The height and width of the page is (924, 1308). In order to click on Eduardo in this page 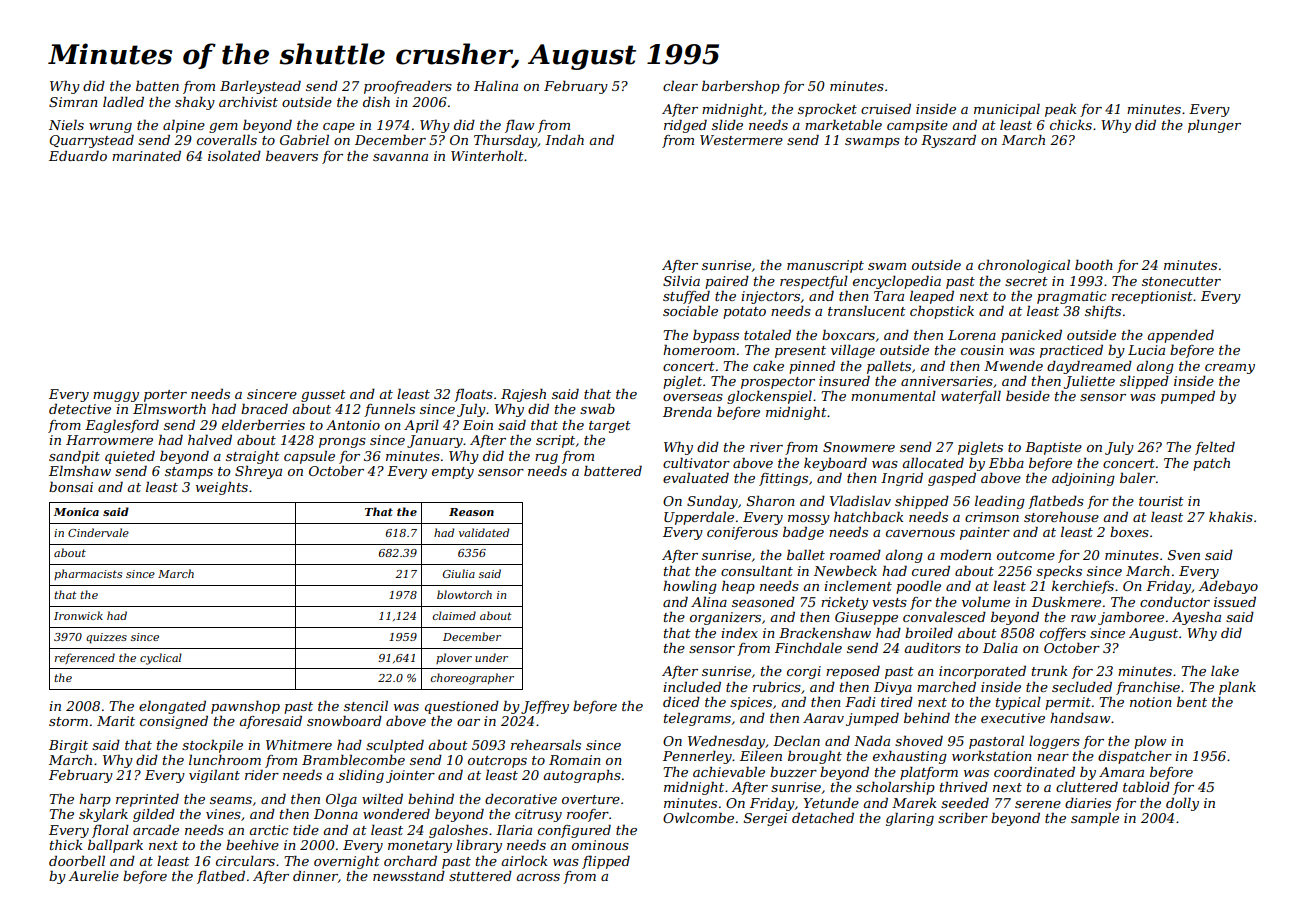, I will do `click(78, 155)`.
